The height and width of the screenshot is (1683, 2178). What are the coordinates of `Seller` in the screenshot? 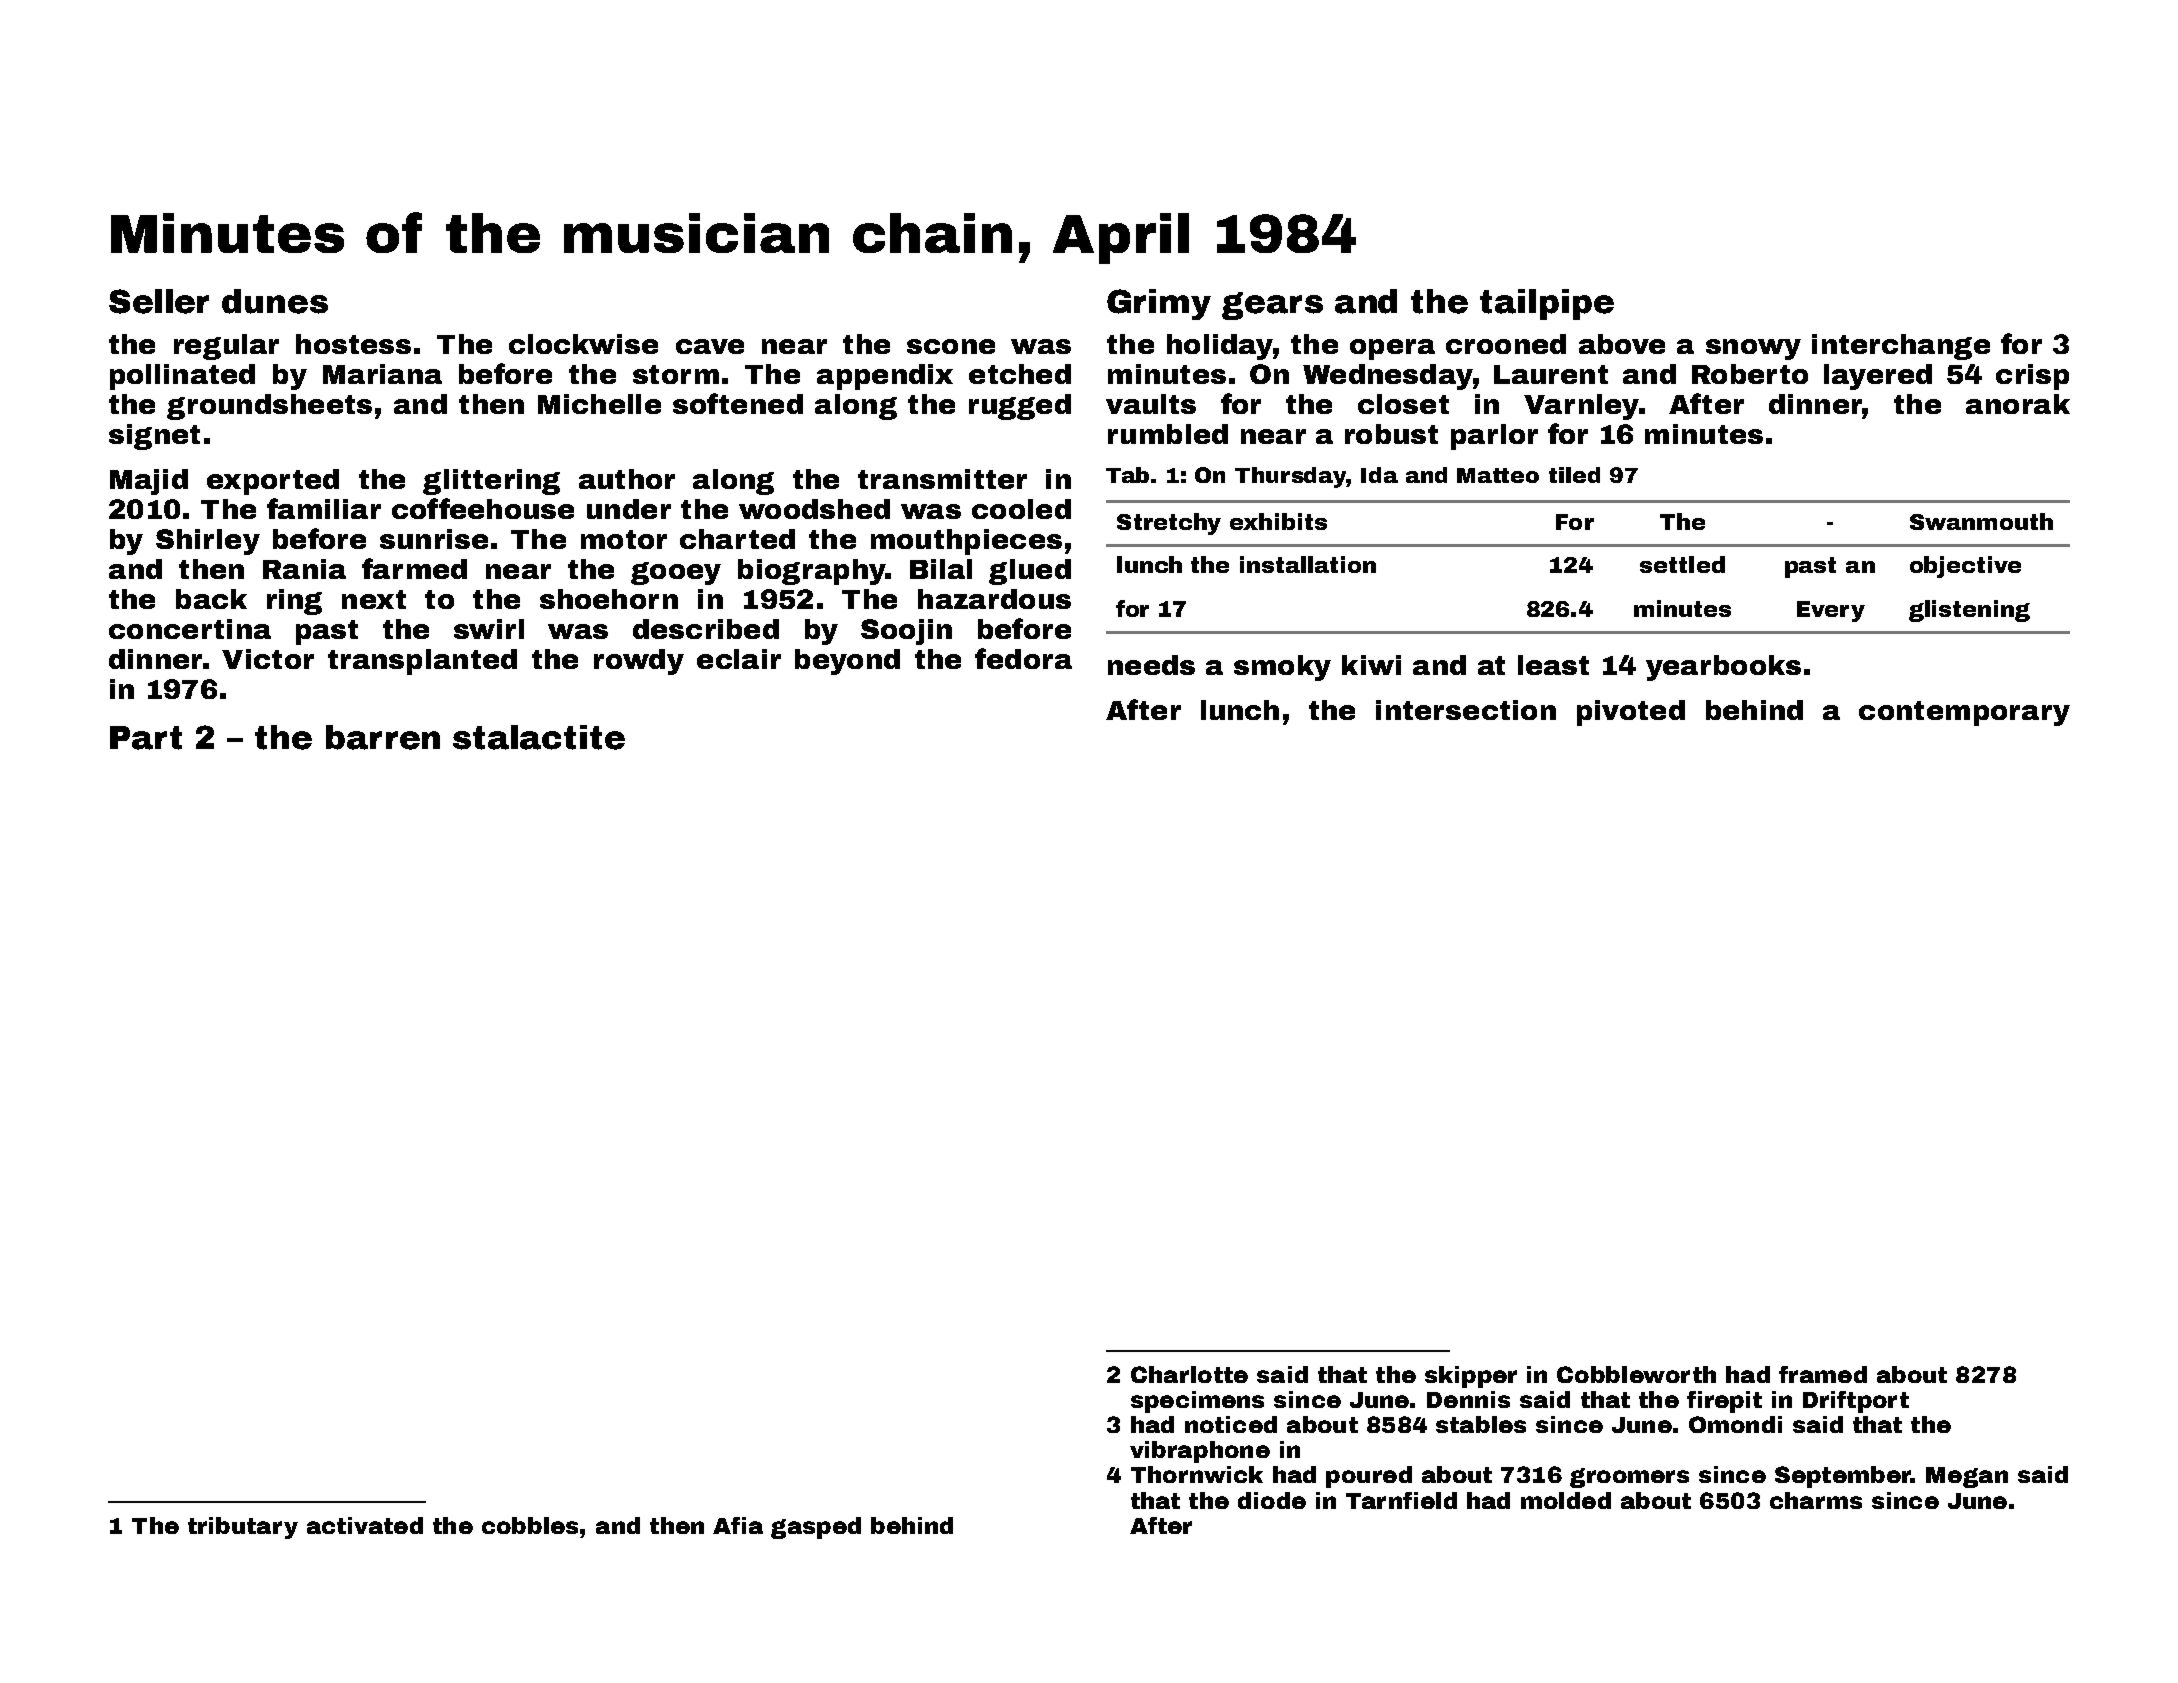 It's located at (159, 301).
